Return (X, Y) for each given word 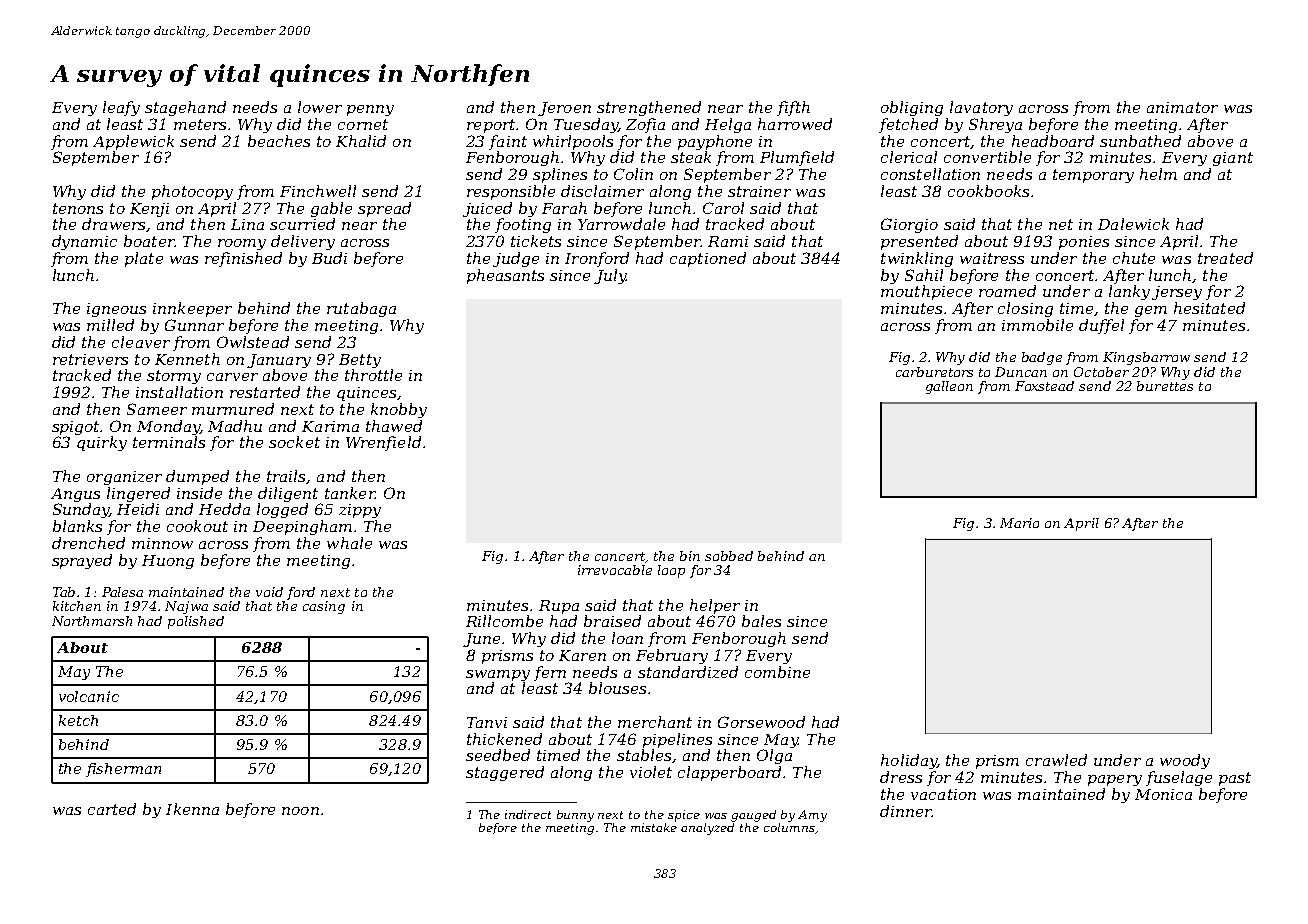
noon (300, 811)
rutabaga (361, 309)
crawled (1056, 760)
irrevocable (615, 570)
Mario (1019, 523)
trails (286, 476)
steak (691, 157)
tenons (78, 208)
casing (324, 607)
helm (1158, 174)
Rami (728, 241)
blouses (617, 688)
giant (1233, 159)
